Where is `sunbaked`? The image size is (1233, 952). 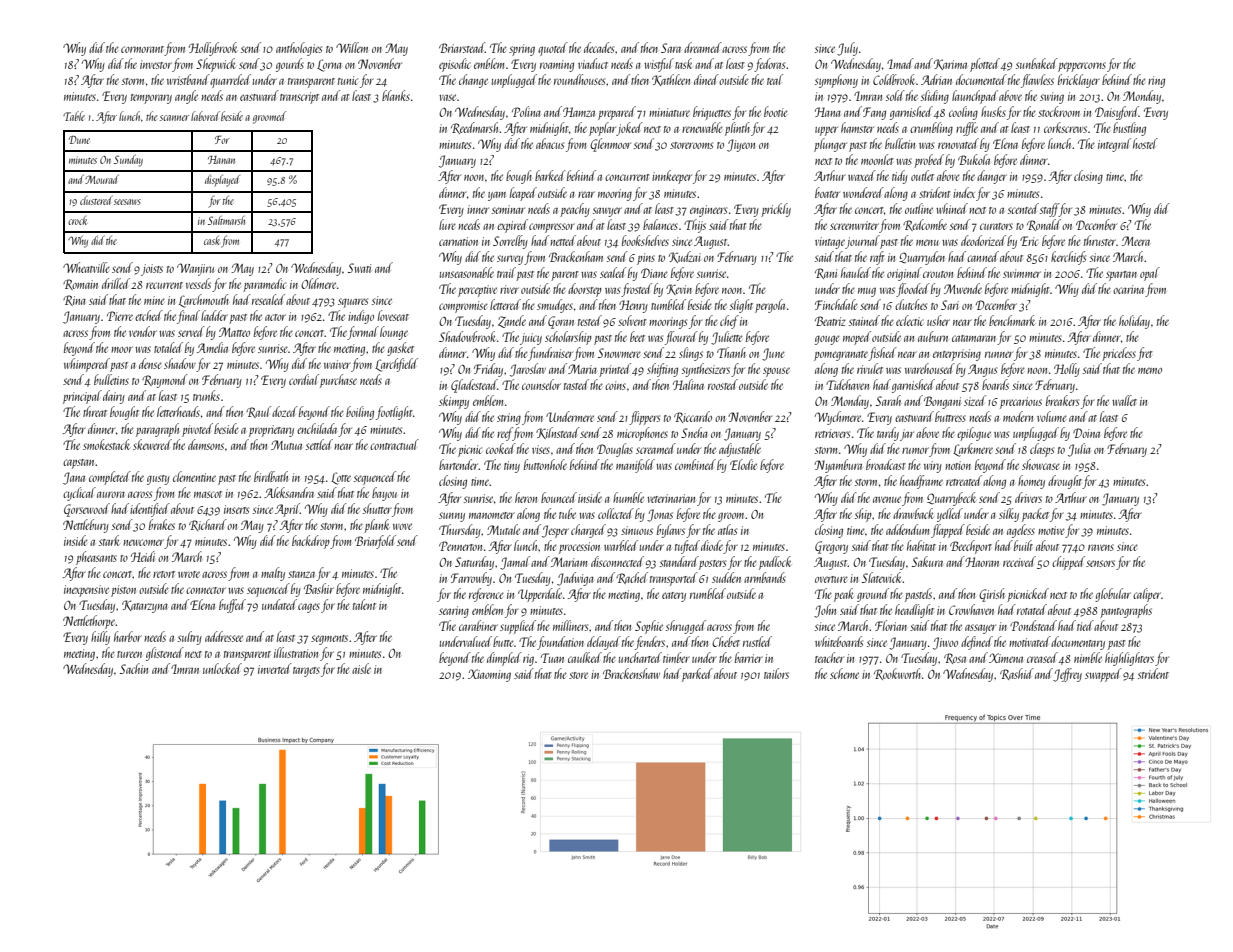
sunbaked is located at coordinates (1037, 63).
